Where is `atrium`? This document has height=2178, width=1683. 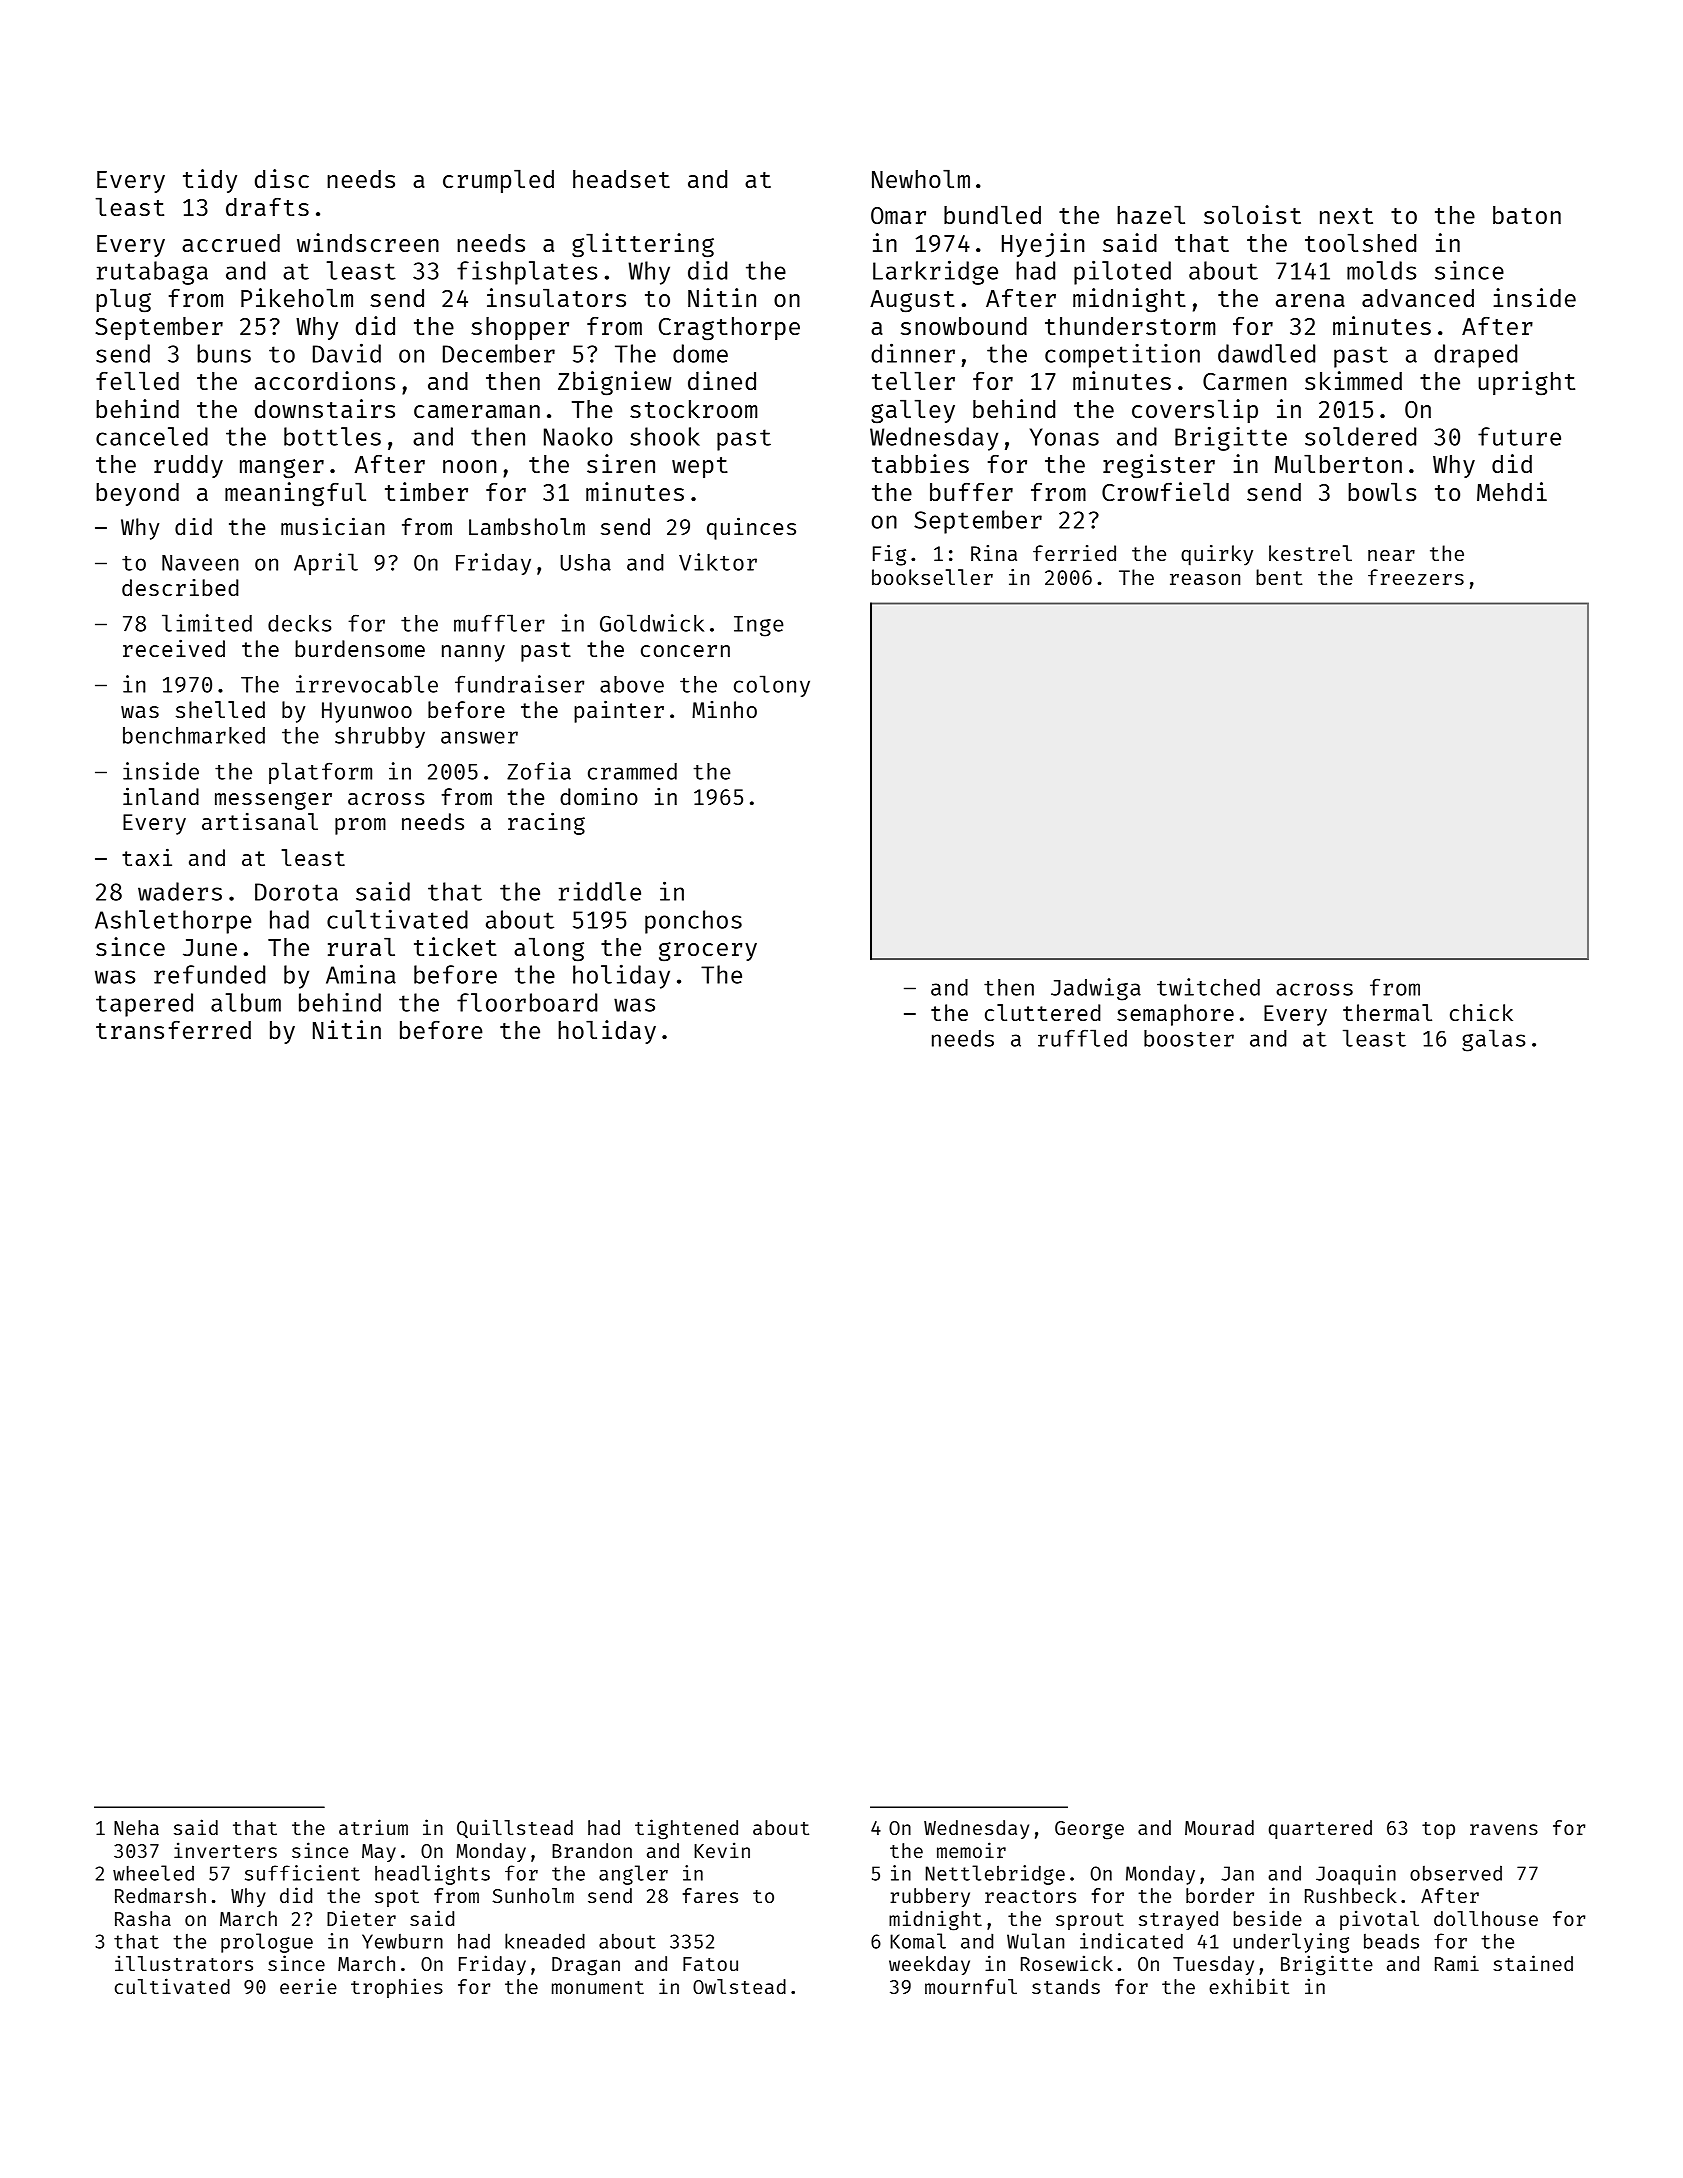 atrium is located at coordinates (373, 1827).
